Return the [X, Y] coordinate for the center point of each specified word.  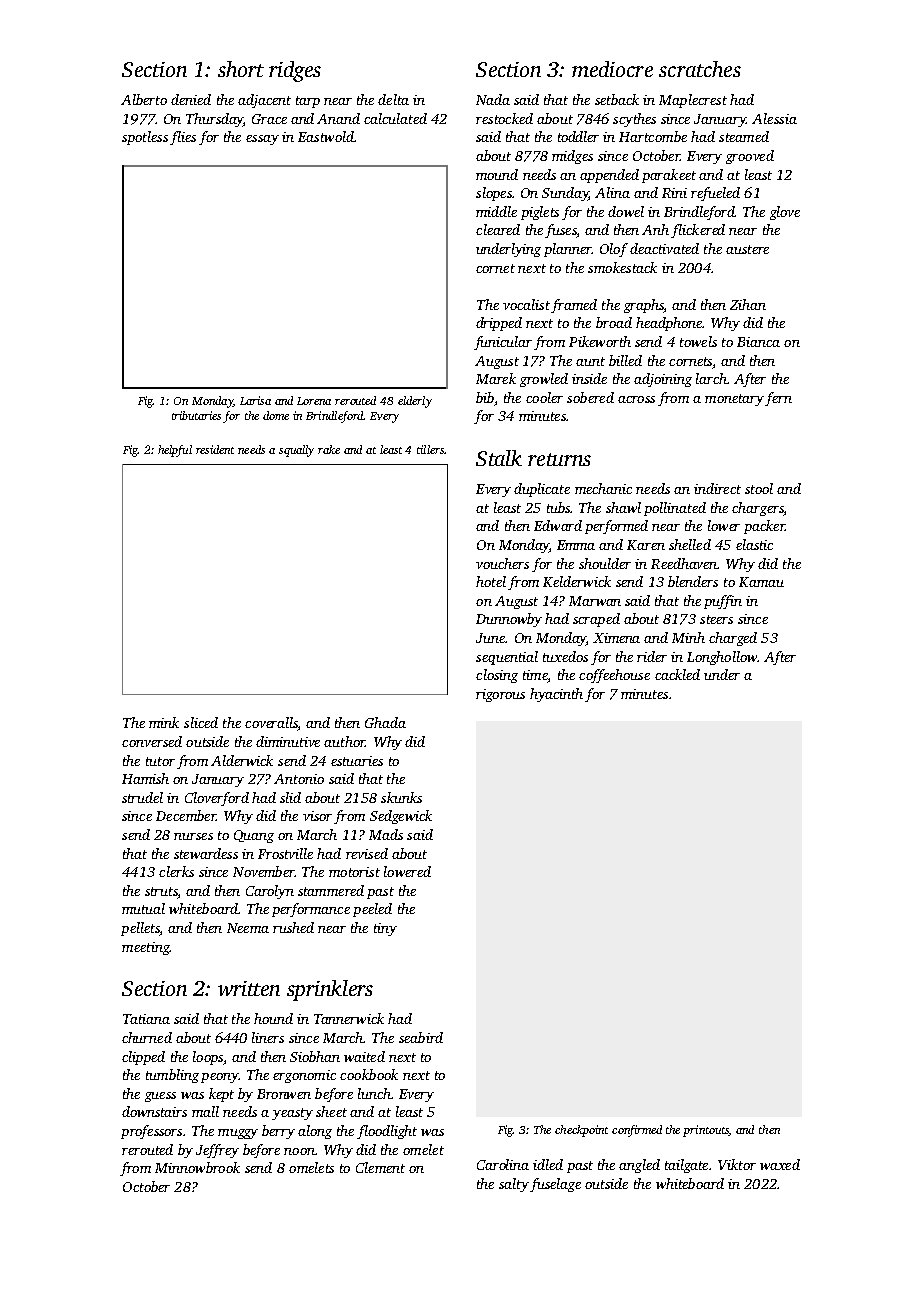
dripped [499, 324]
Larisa [255, 400]
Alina [612, 192]
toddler [578, 136]
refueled [715, 194]
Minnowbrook [197, 1167]
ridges [295, 71]
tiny [385, 929]
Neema [248, 928]
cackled [677, 674]
